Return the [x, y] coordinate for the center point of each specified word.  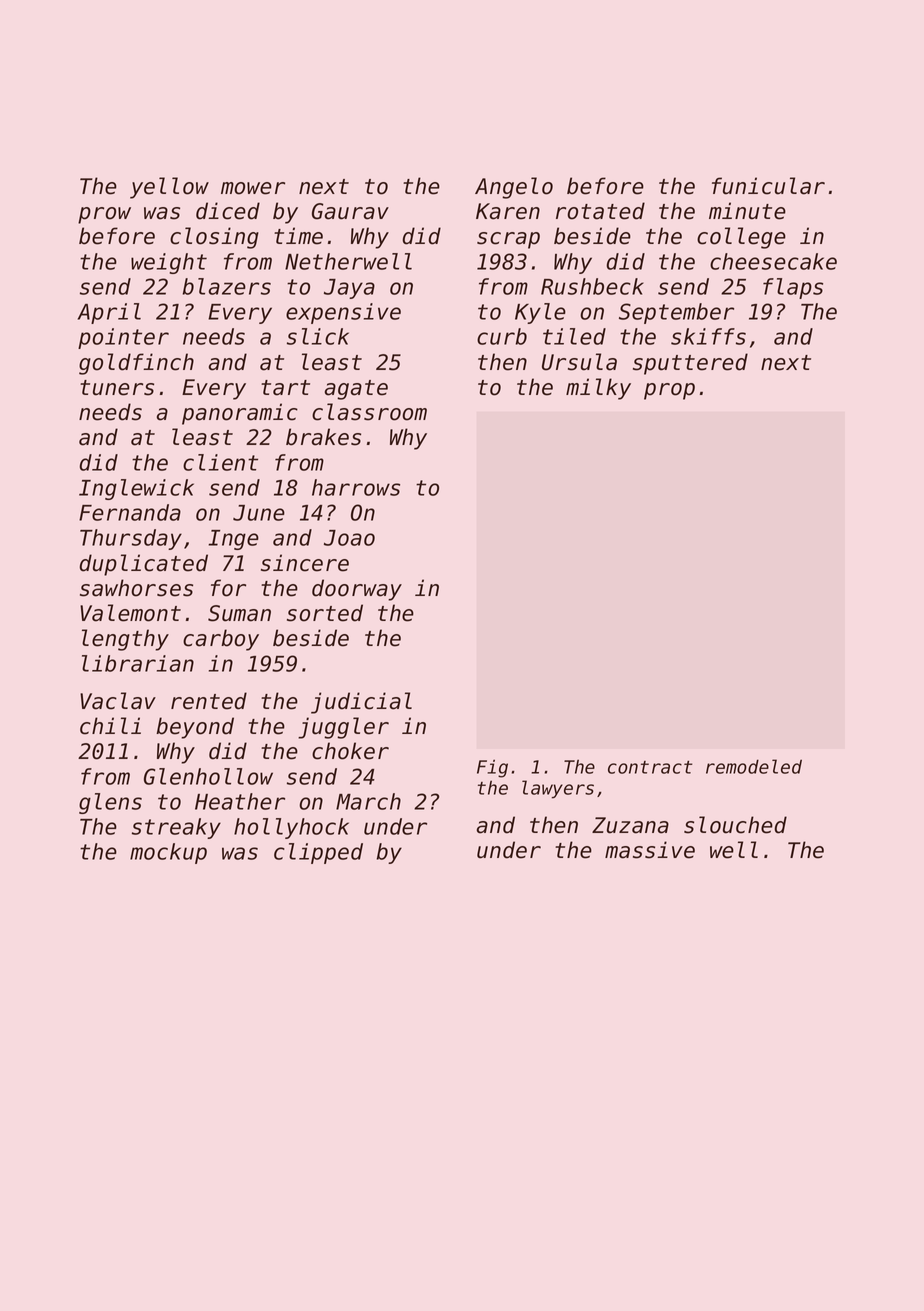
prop [669, 391]
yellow [169, 188]
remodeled [754, 766]
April [109, 313]
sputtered [690, 364]
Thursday [131, 539]
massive [650, 850]
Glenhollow [208, 776]
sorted [325, 613]
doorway [357, 590]
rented [209, 701]
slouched [735, 825]
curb [502, 336]
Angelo [514, 188]
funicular [768, 186]
